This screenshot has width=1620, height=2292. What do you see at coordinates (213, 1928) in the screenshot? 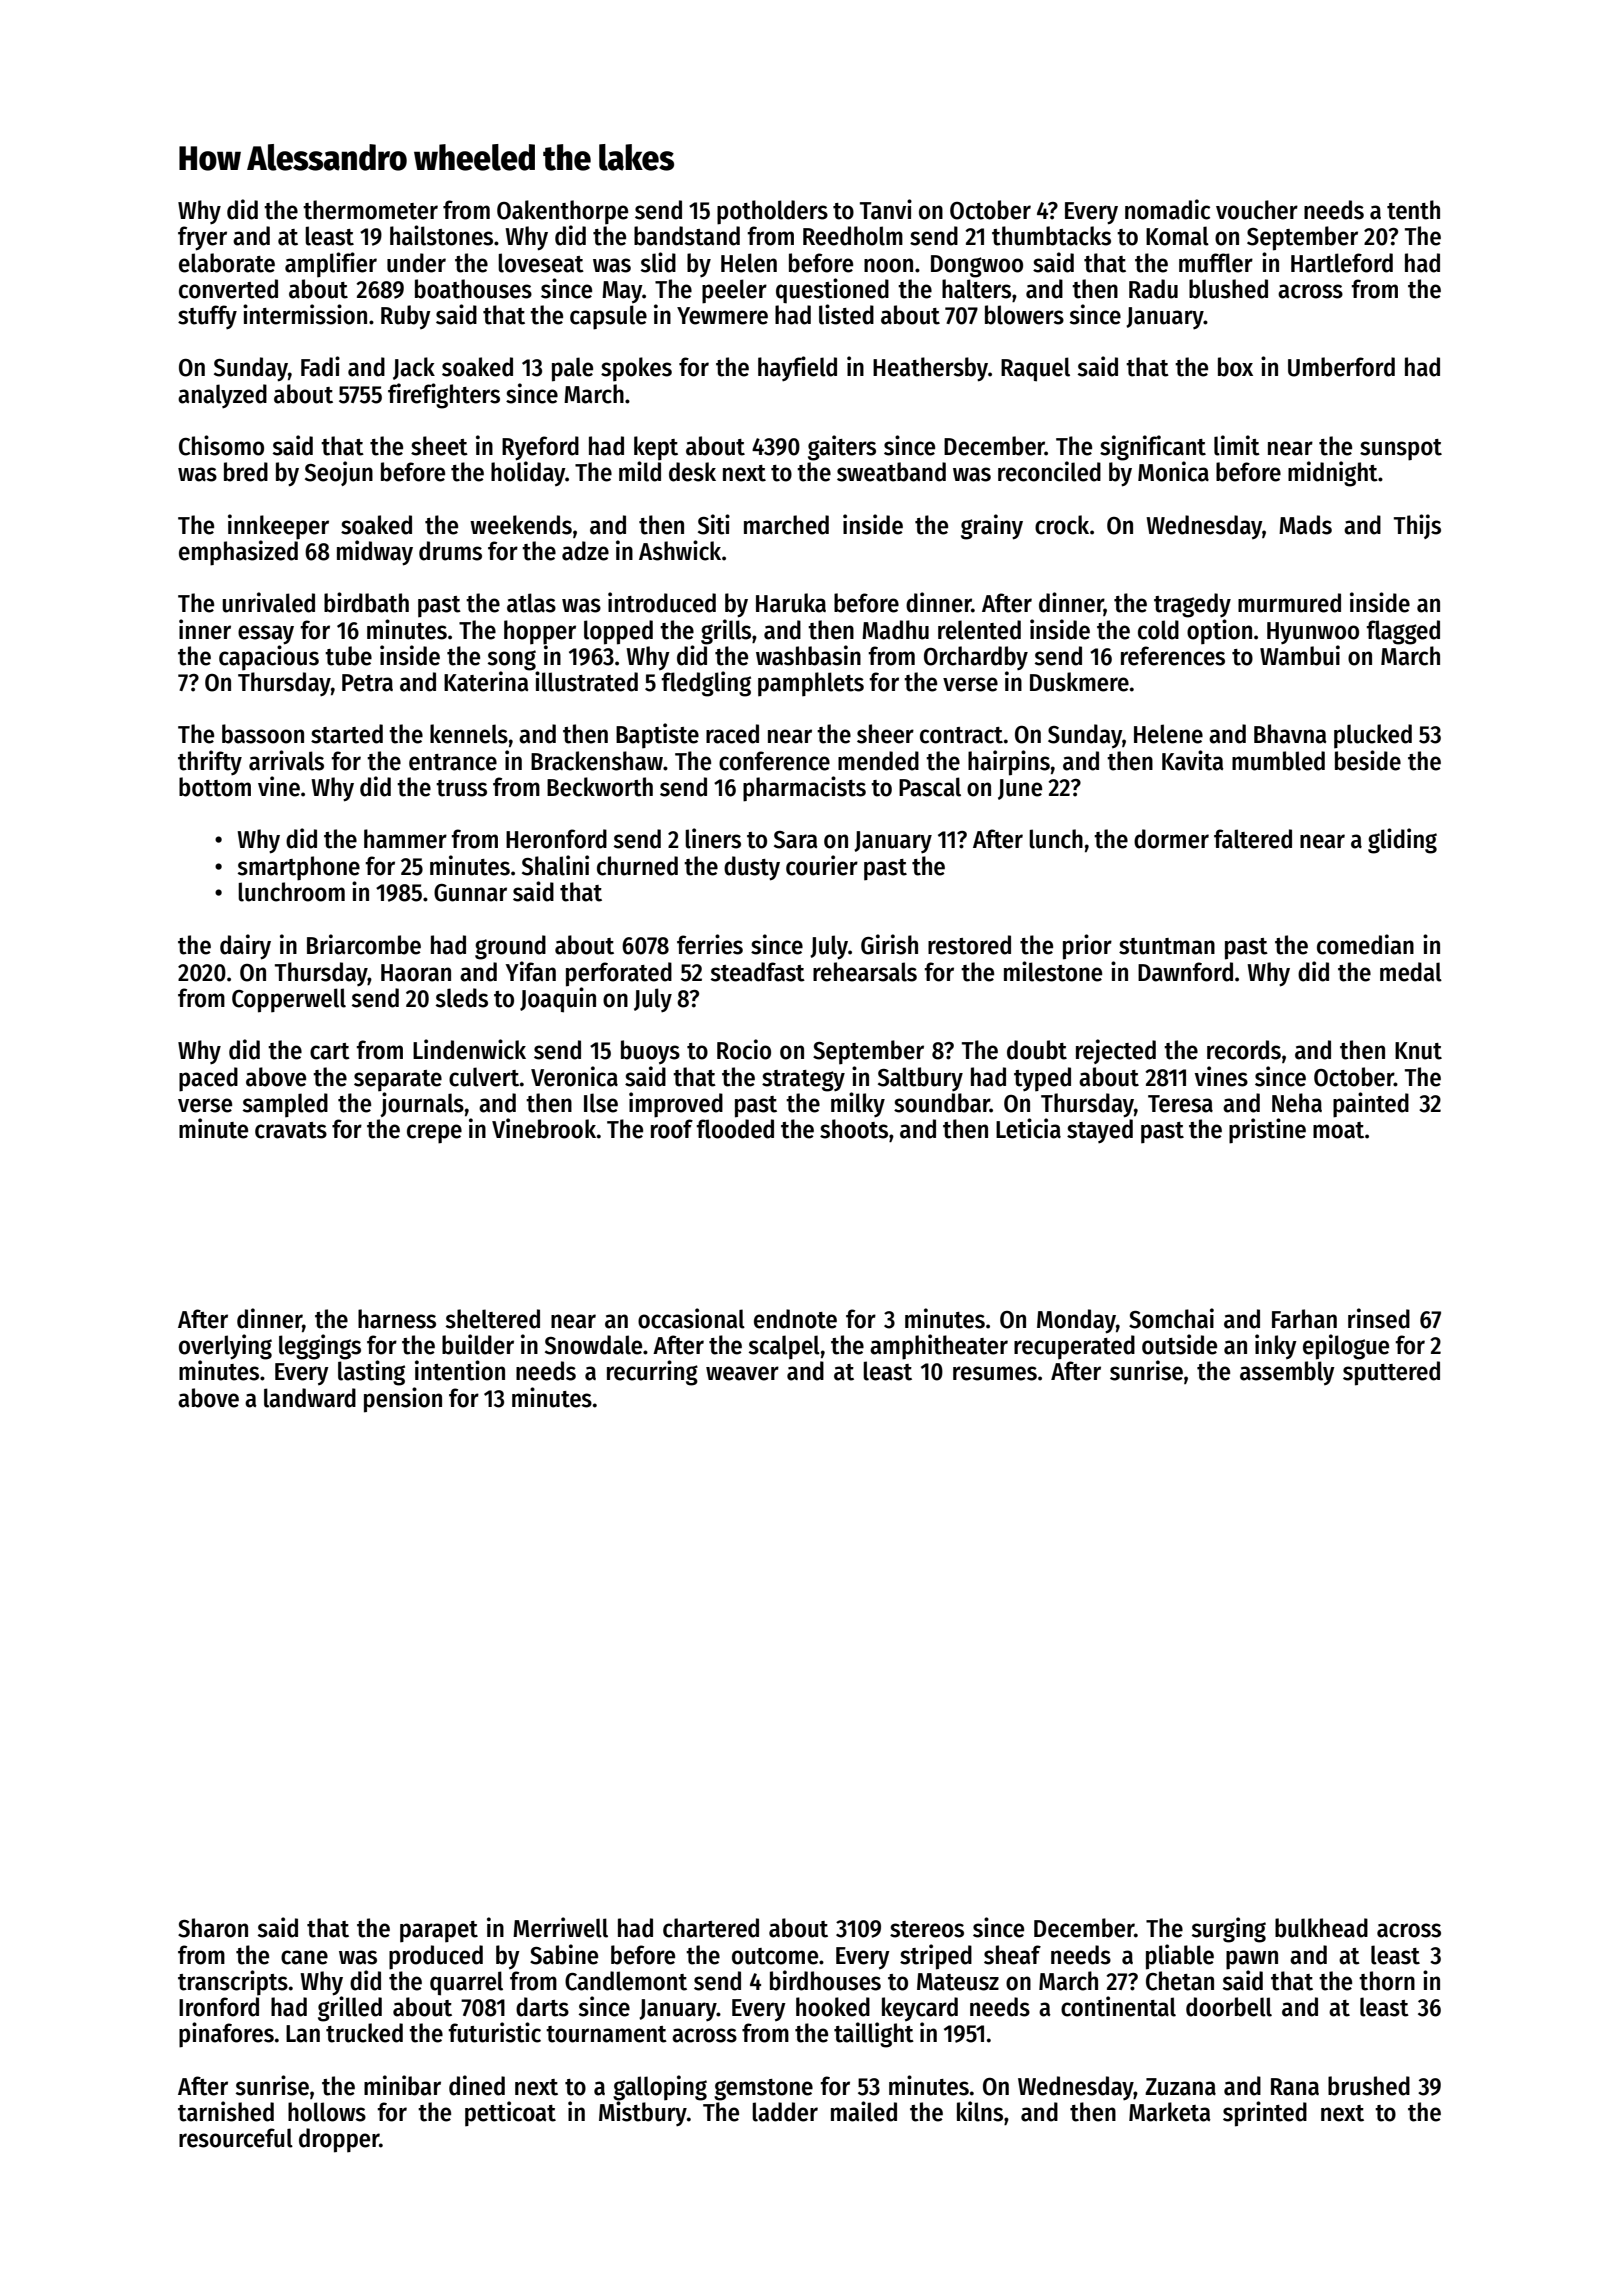
I see `Sharon` at bounding box center [213, 1928].
